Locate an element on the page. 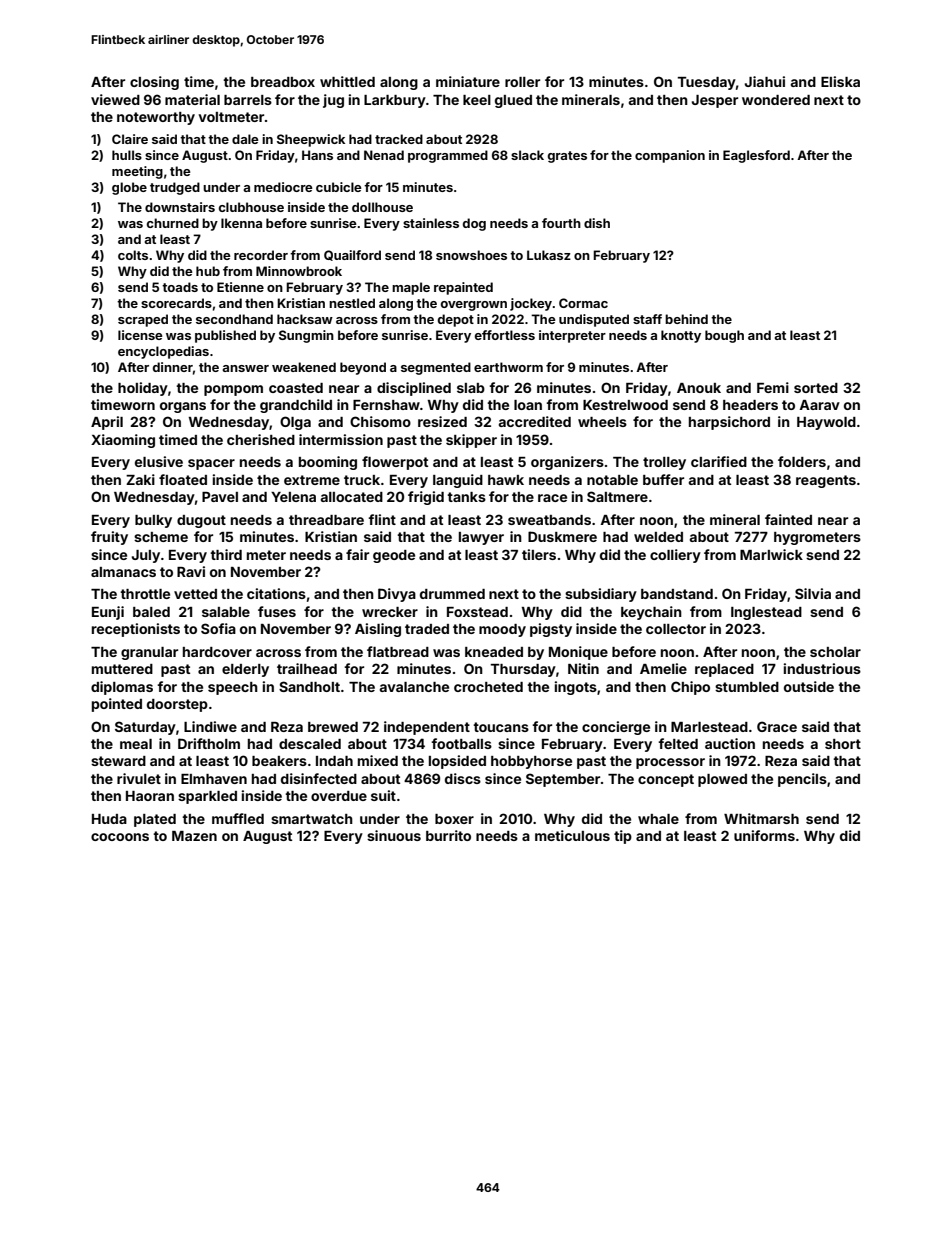 Image resolution: width=952 pixels, height=1233 pixels. Haywold is located at coordinates (826, 423).
